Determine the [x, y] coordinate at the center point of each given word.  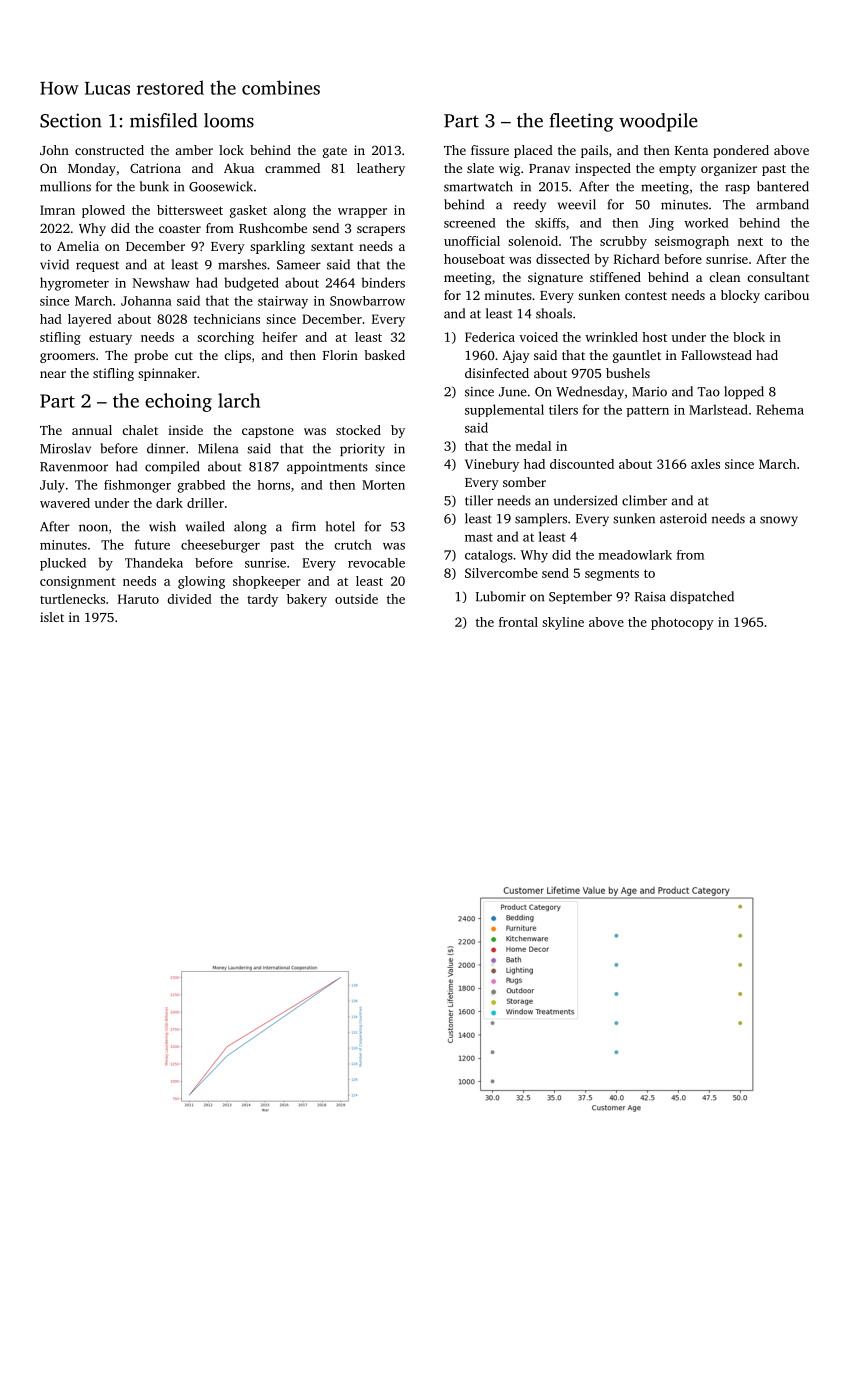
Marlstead [718, 409]
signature [555, 278]
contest [646, 296]
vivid [54, 264]
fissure [490, 150]
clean [725, 277]
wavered [65, 503]
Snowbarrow [367, 301]
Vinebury [492, 465]
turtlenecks [72, 599]
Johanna [146, 301]
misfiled [163, 120]
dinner [166, 448]
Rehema [780, 409]
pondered [741, 151]
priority [362, 450]
